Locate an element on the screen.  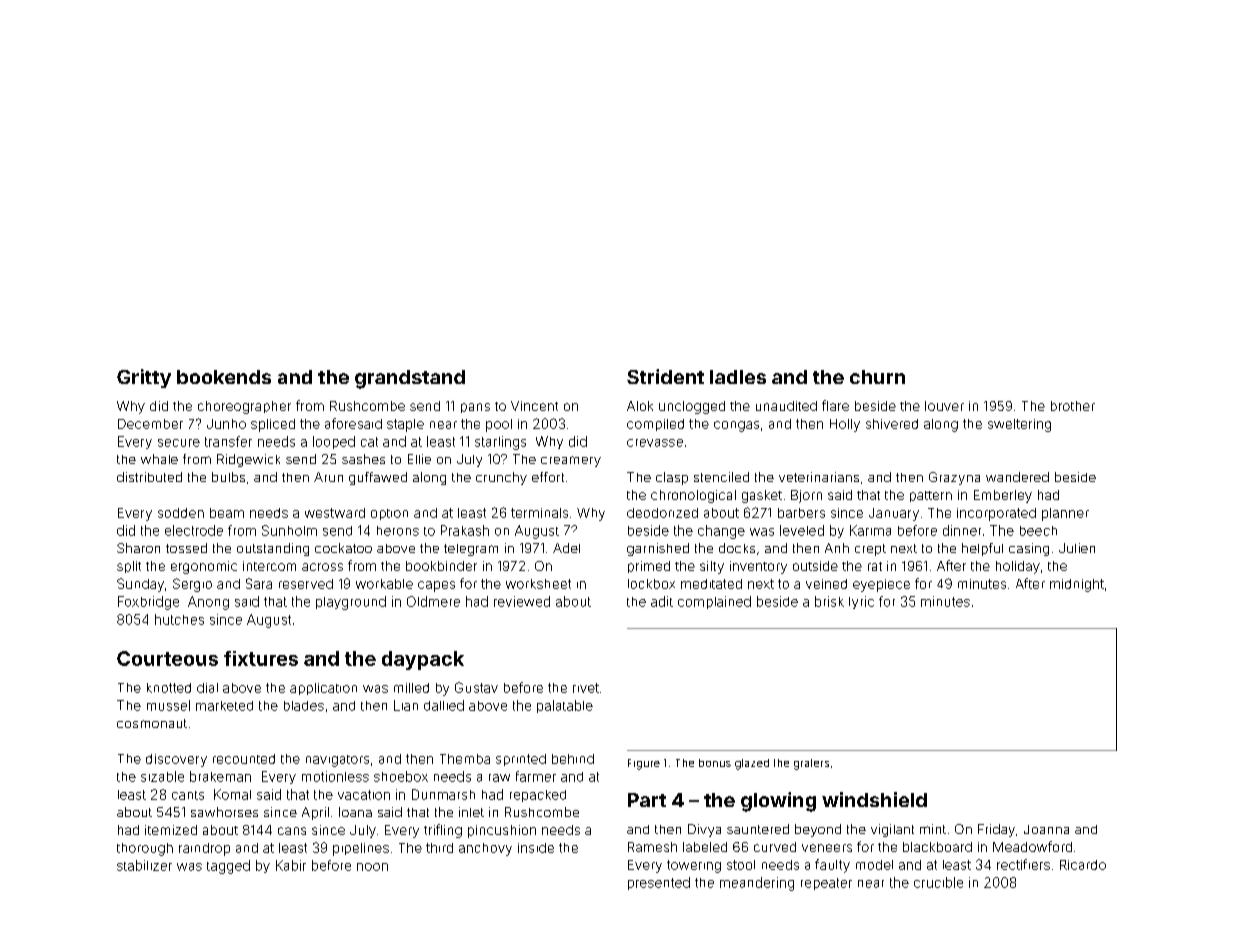
glazed is located at coordinates (752, 764).
